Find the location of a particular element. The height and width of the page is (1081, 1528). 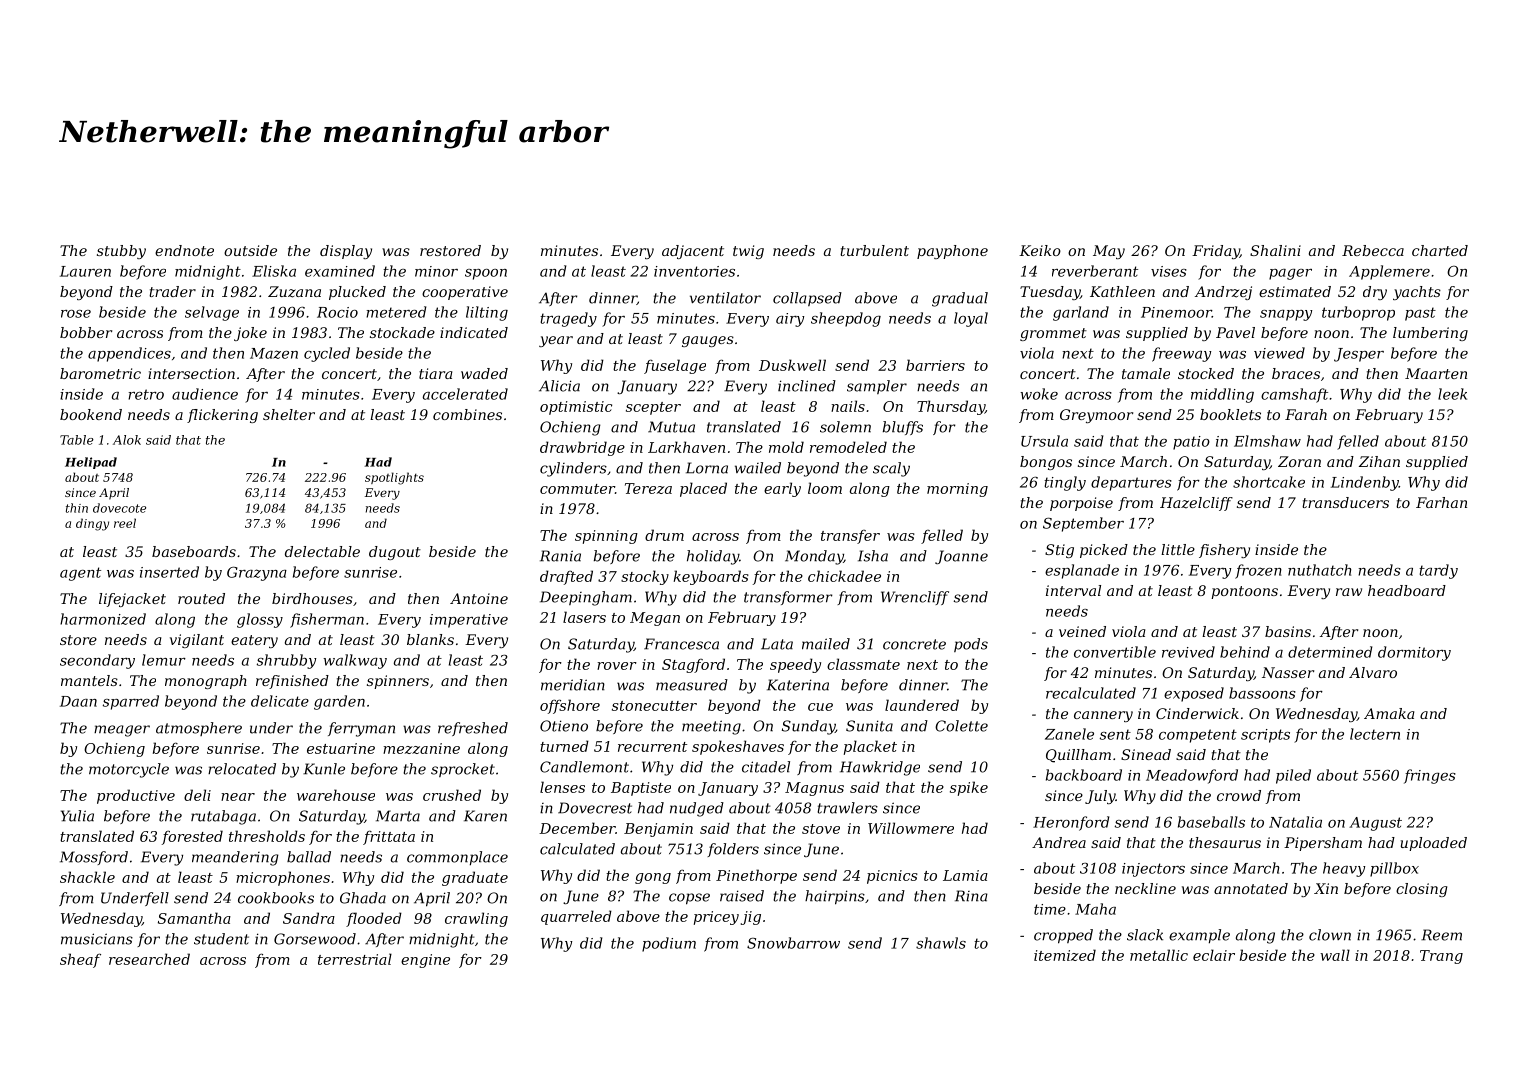

Joanne is located at coordinates (961, 557).
